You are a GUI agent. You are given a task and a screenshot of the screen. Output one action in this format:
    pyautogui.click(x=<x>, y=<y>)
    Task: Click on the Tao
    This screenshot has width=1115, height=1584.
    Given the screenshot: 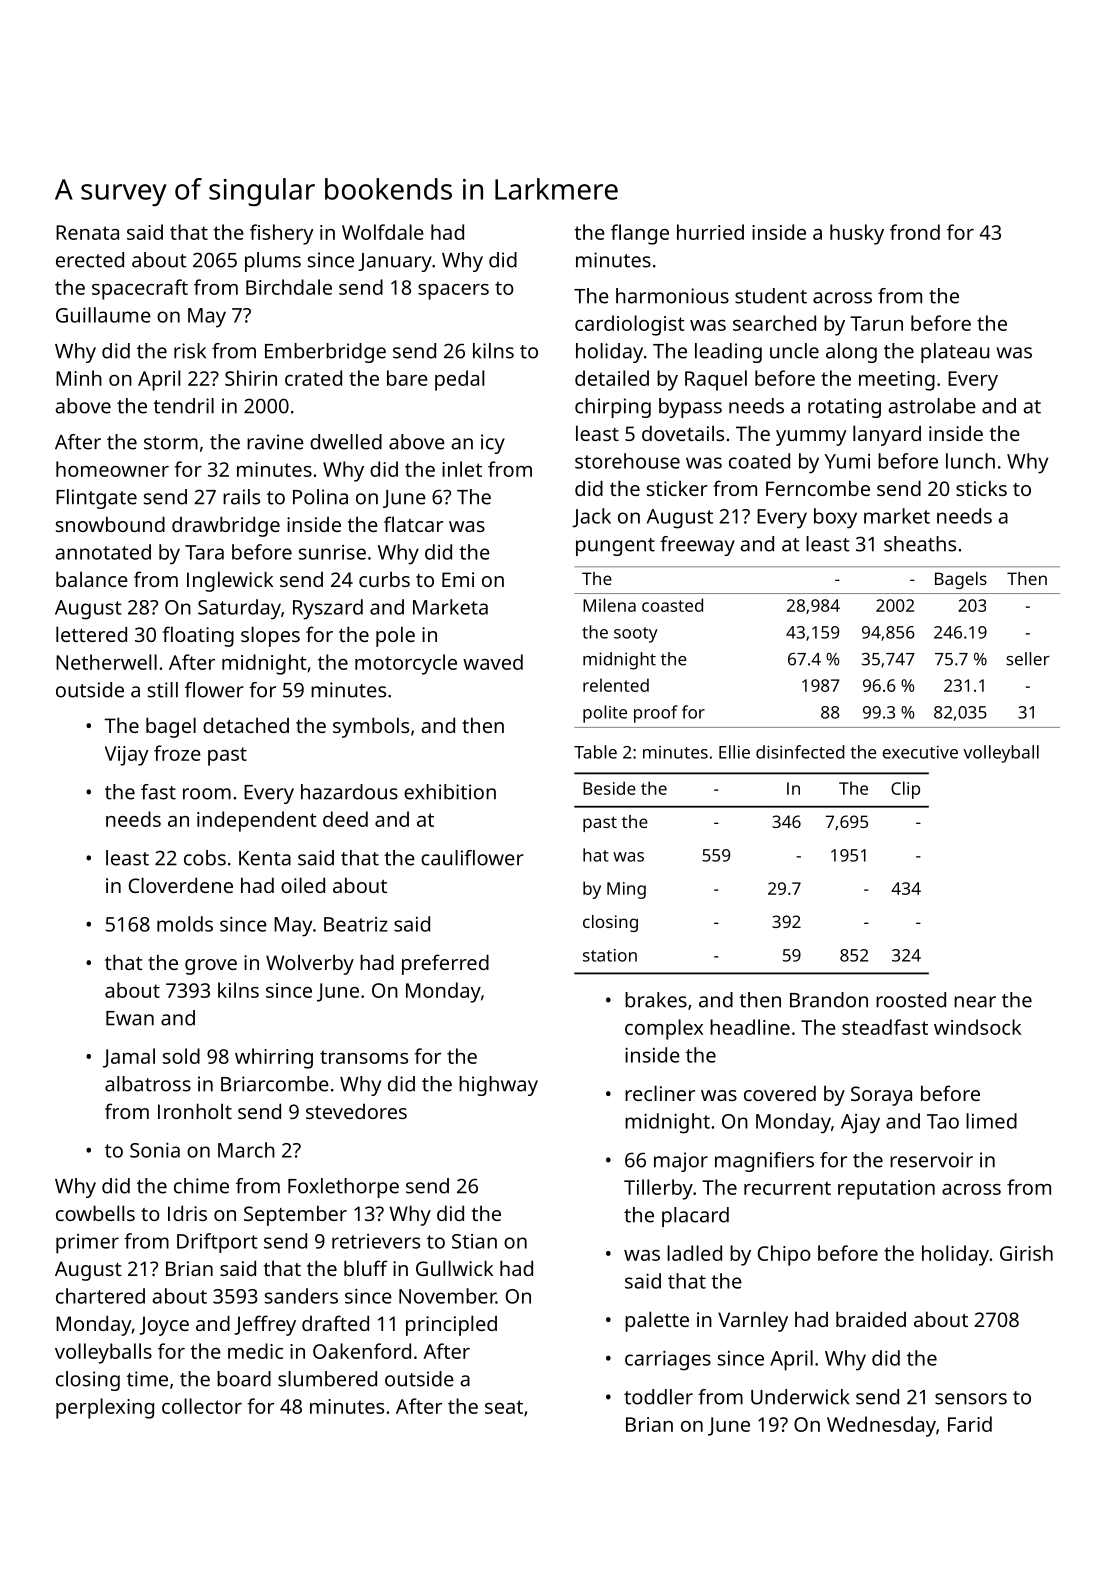 What is the action you would take?
    pyautogui.click(x=943, y=1121)
